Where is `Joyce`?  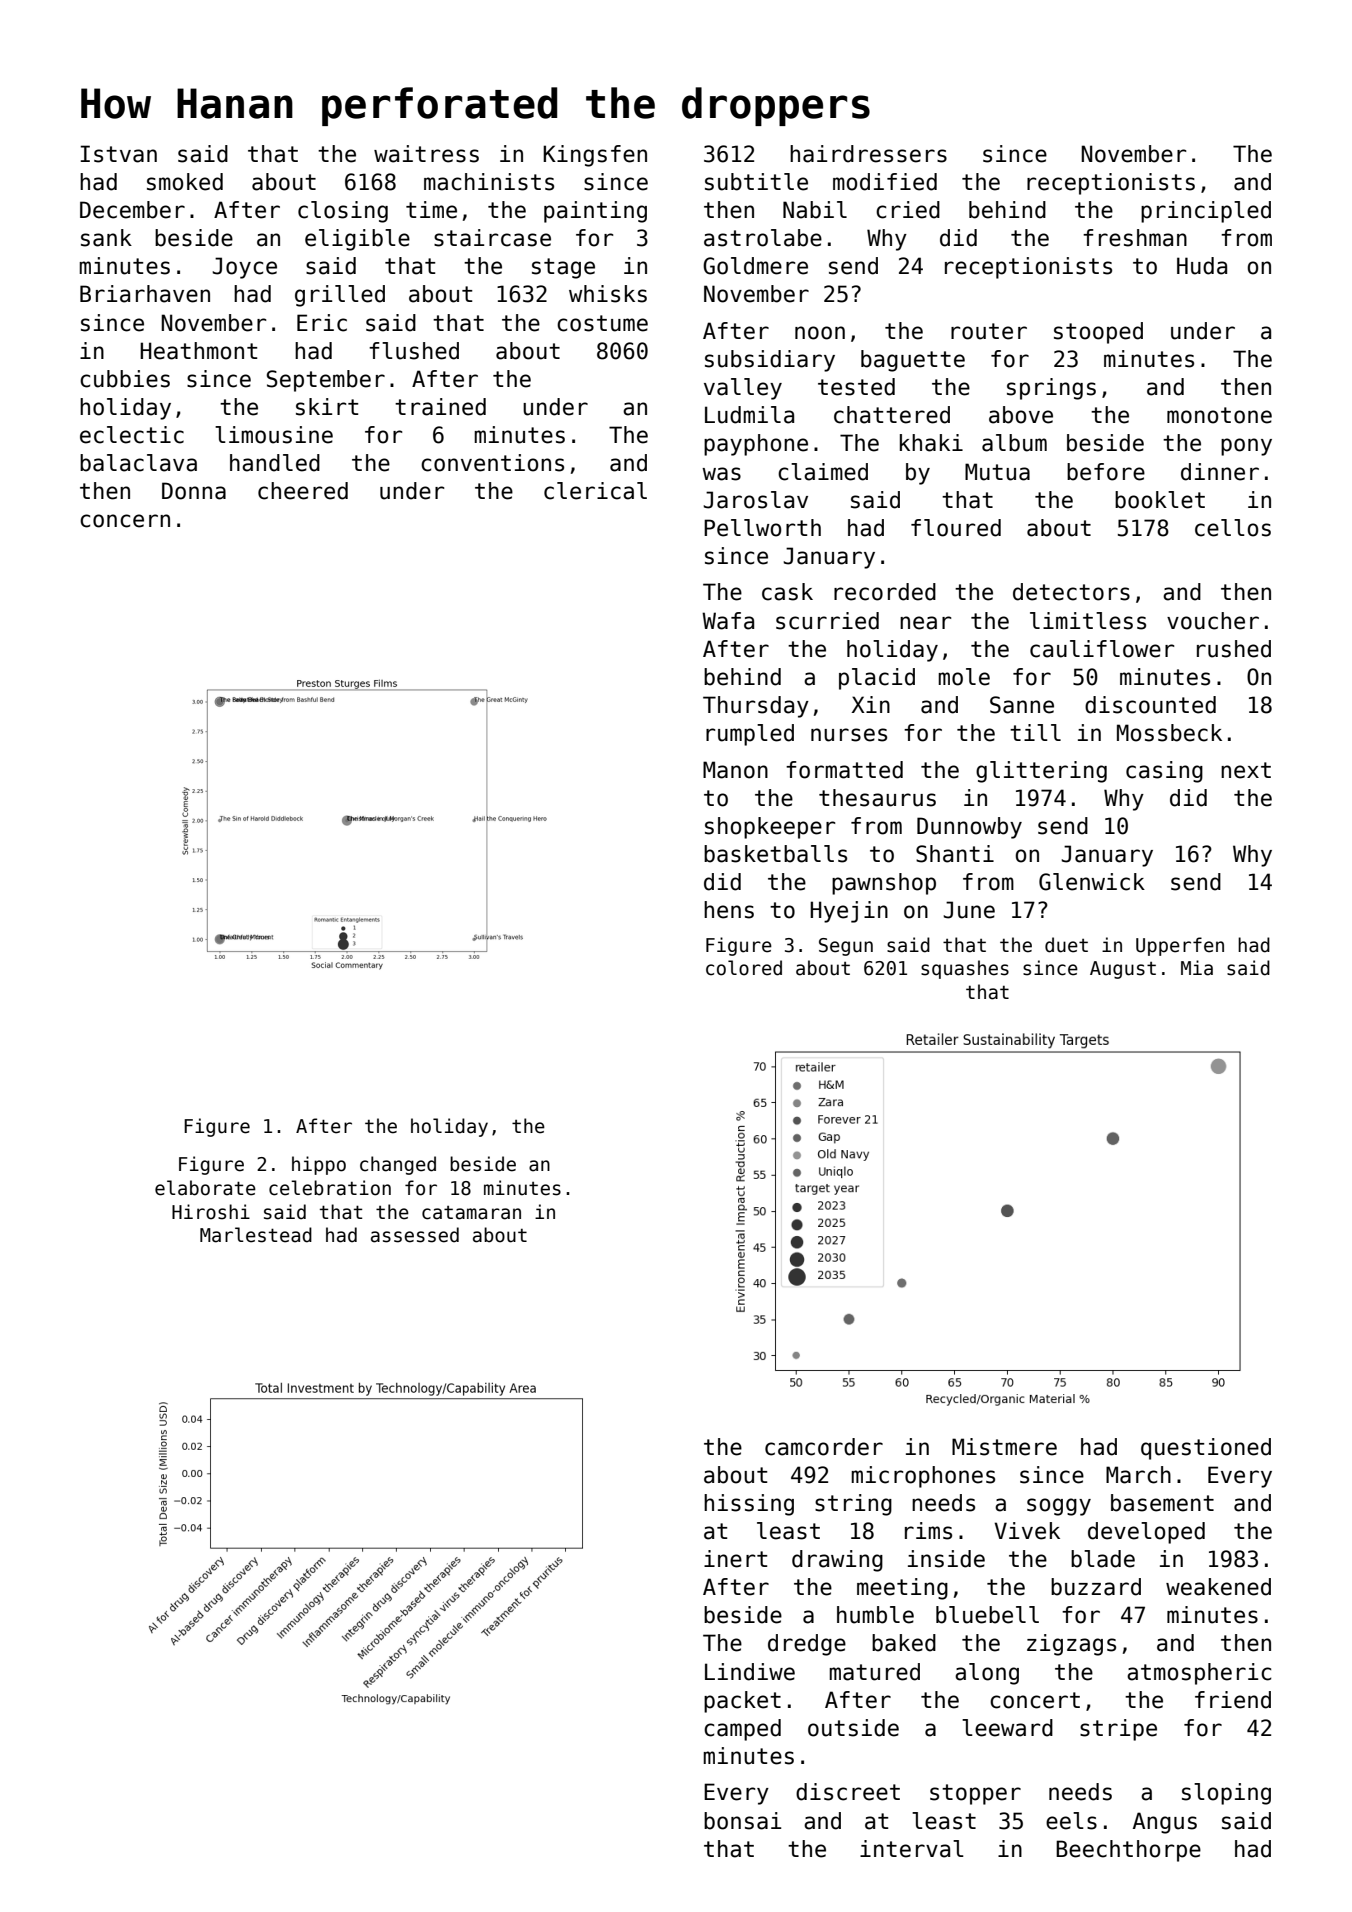 Joyce is located at coordinates (244, 268).
